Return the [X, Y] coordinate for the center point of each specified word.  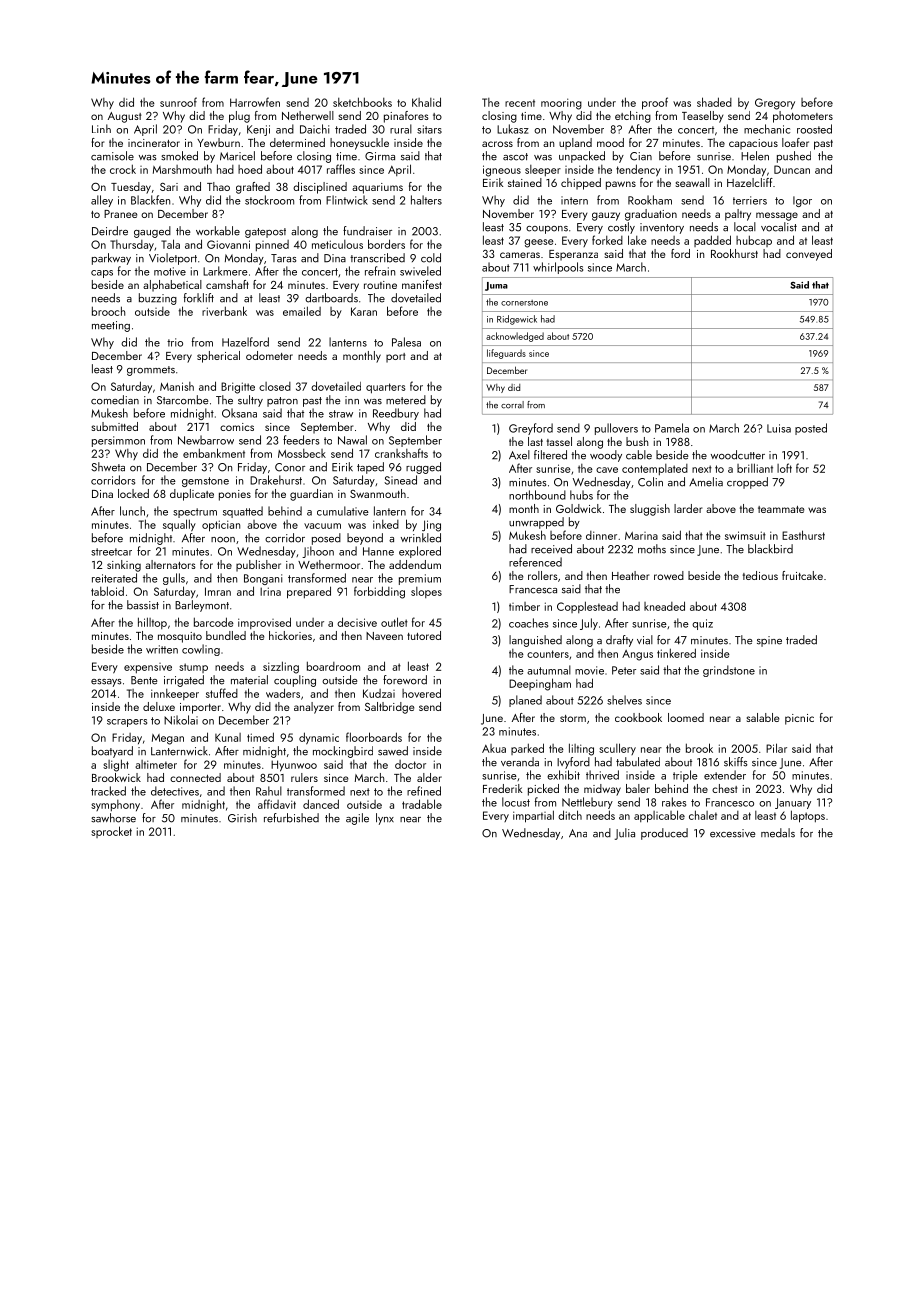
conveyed [809, 255]
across [497, 144]
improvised [264, 623]
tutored [424, 635]
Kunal [228, 737]
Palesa [406, 342]
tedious [760, 575]
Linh [101, 128]
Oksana [239, 413]
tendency [638, 170]
